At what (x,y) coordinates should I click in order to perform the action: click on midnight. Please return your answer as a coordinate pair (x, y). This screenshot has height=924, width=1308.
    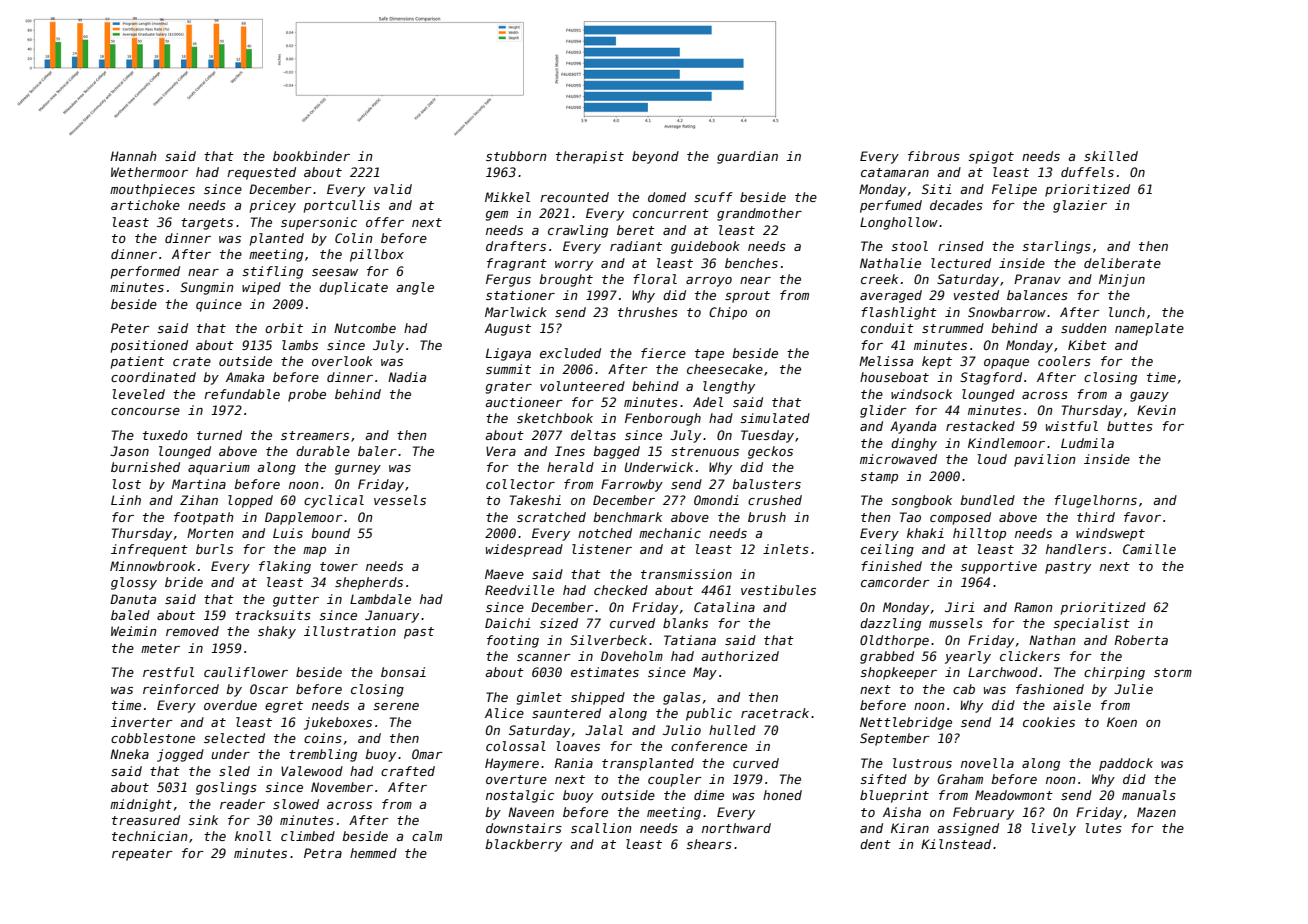
    Looking at the image, I should click on (141, 805).
